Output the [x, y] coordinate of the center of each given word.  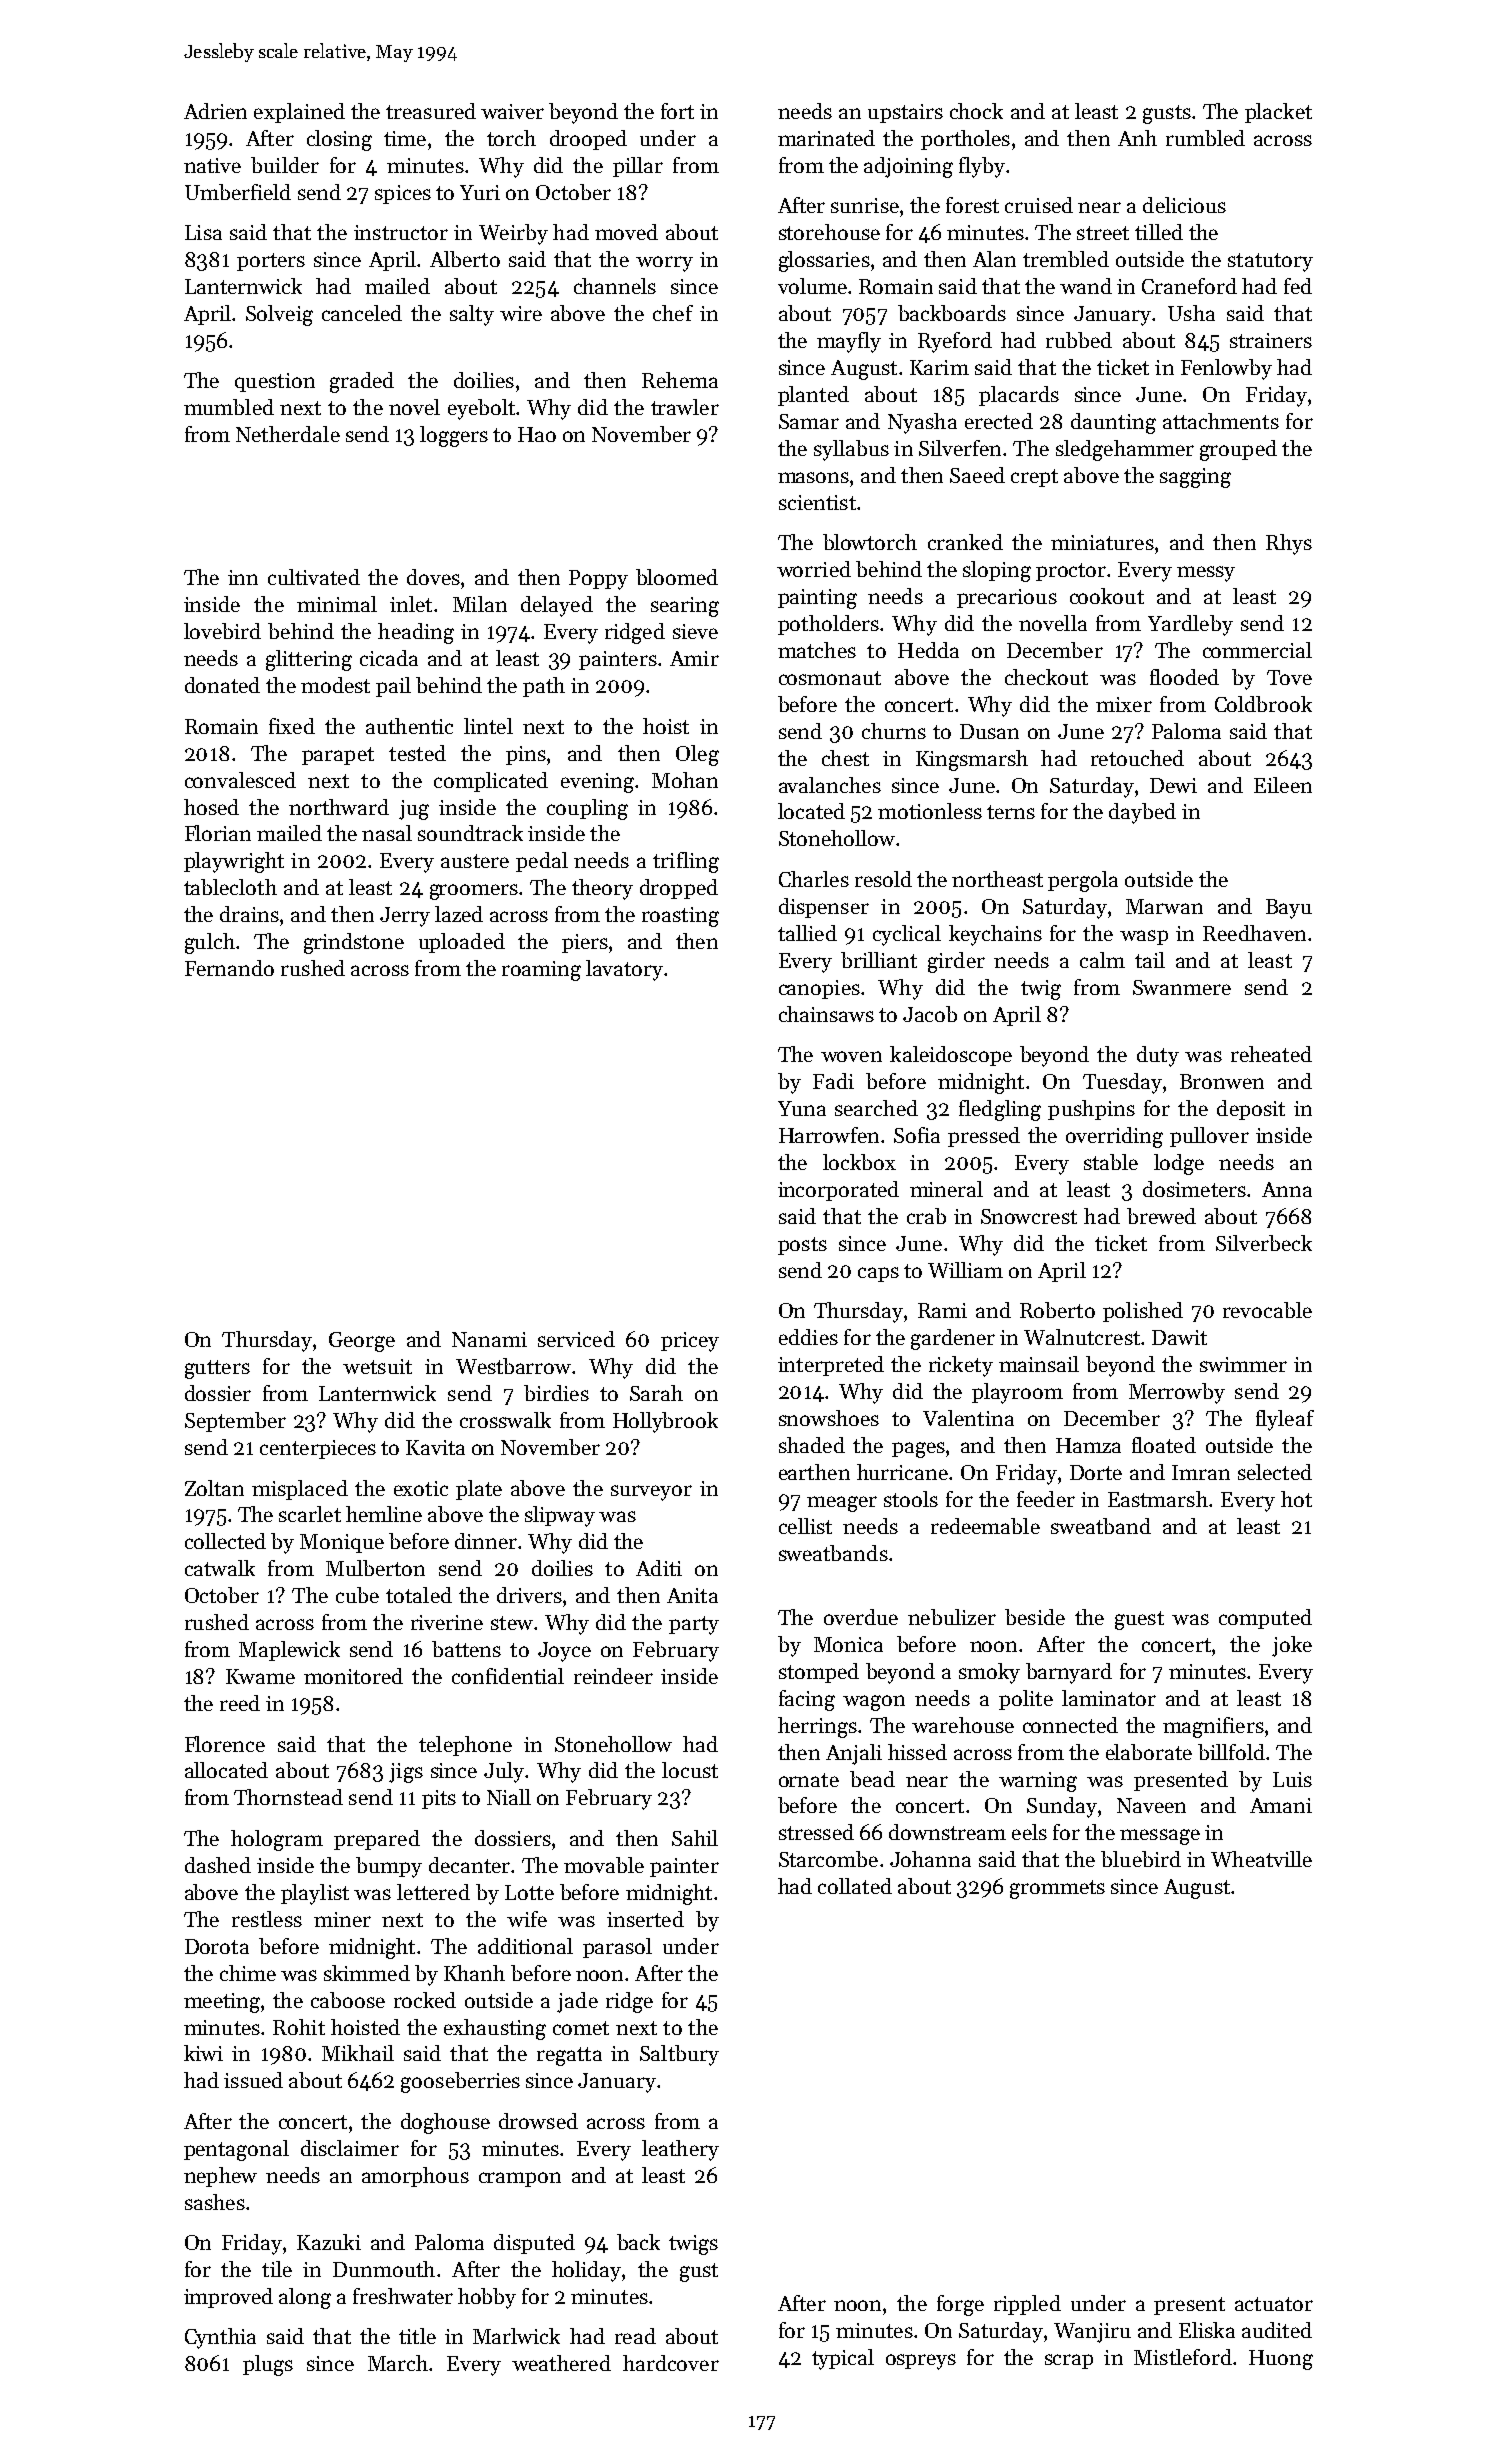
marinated [826, 138]
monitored [353, 1676]
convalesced [240, 780]
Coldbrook [1263, 704]
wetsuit [377, 1366]
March [398, 2363]
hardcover [671, 2363]
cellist [805, 1526]
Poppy [598, 580]
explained [299, 113]
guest [1139, 1620]
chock [976, 111]
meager [842, 1504]
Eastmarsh [1158, 1499]
